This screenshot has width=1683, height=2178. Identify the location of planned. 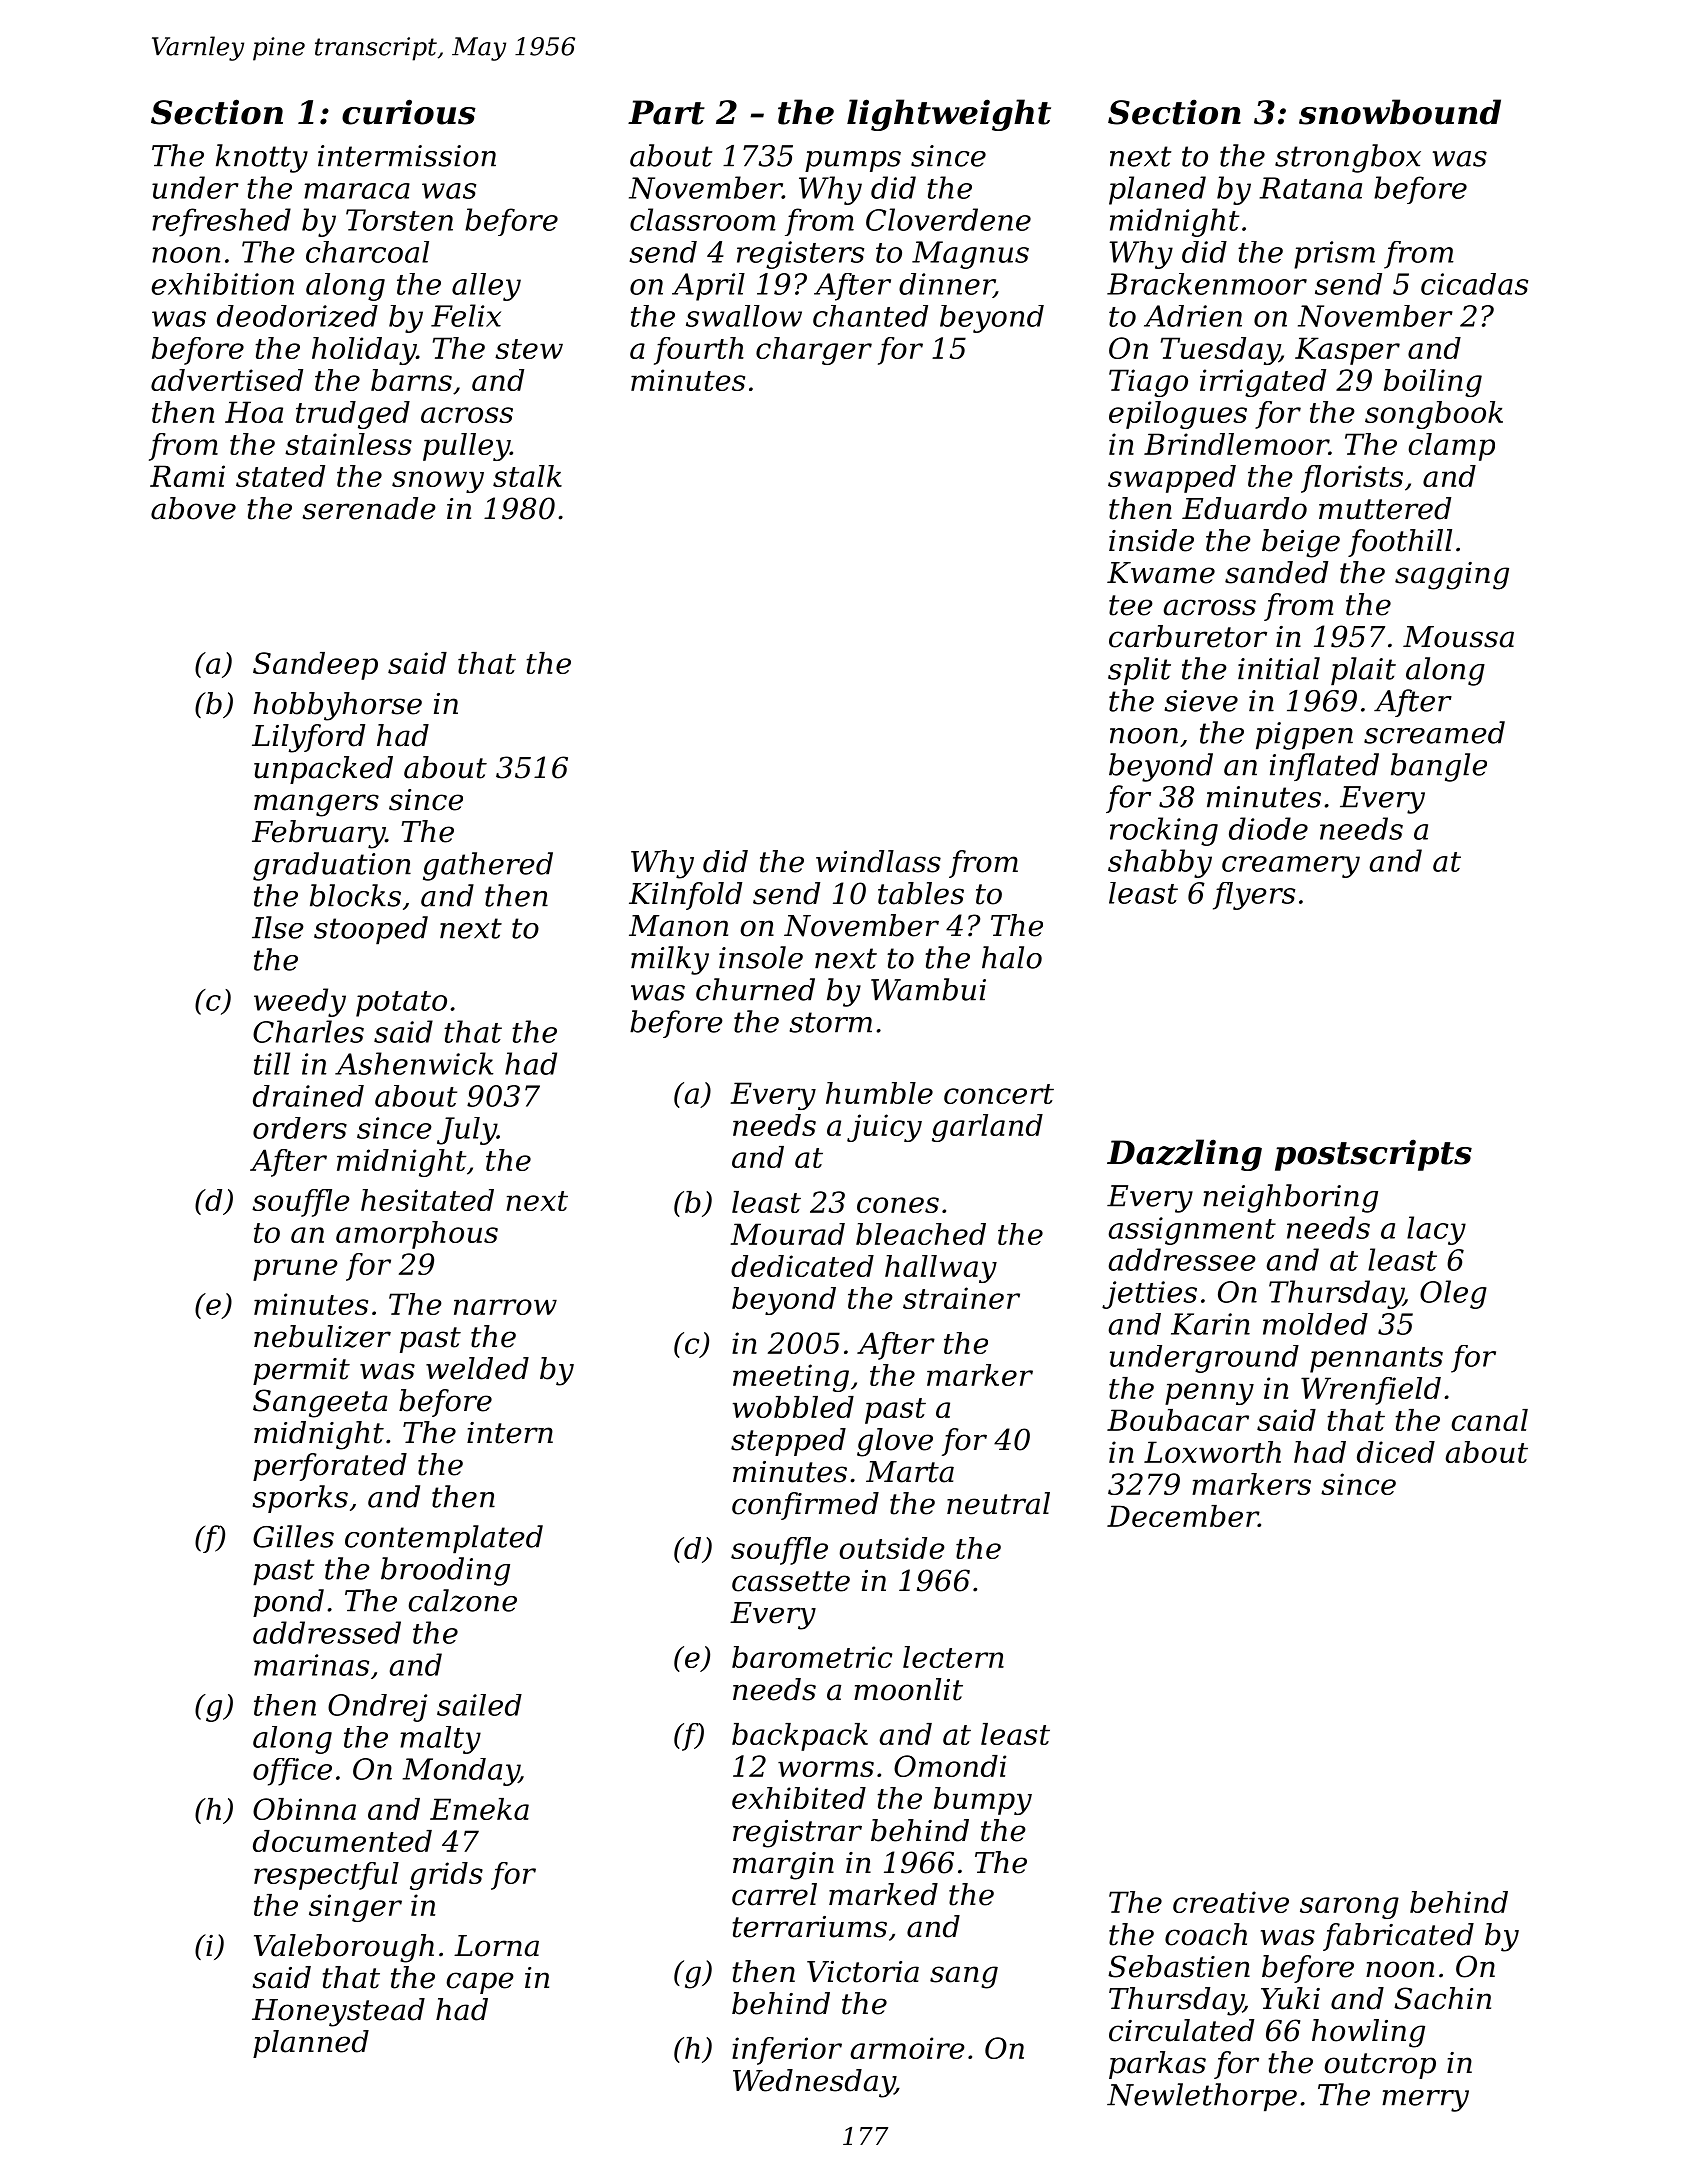
(311, 2044).
